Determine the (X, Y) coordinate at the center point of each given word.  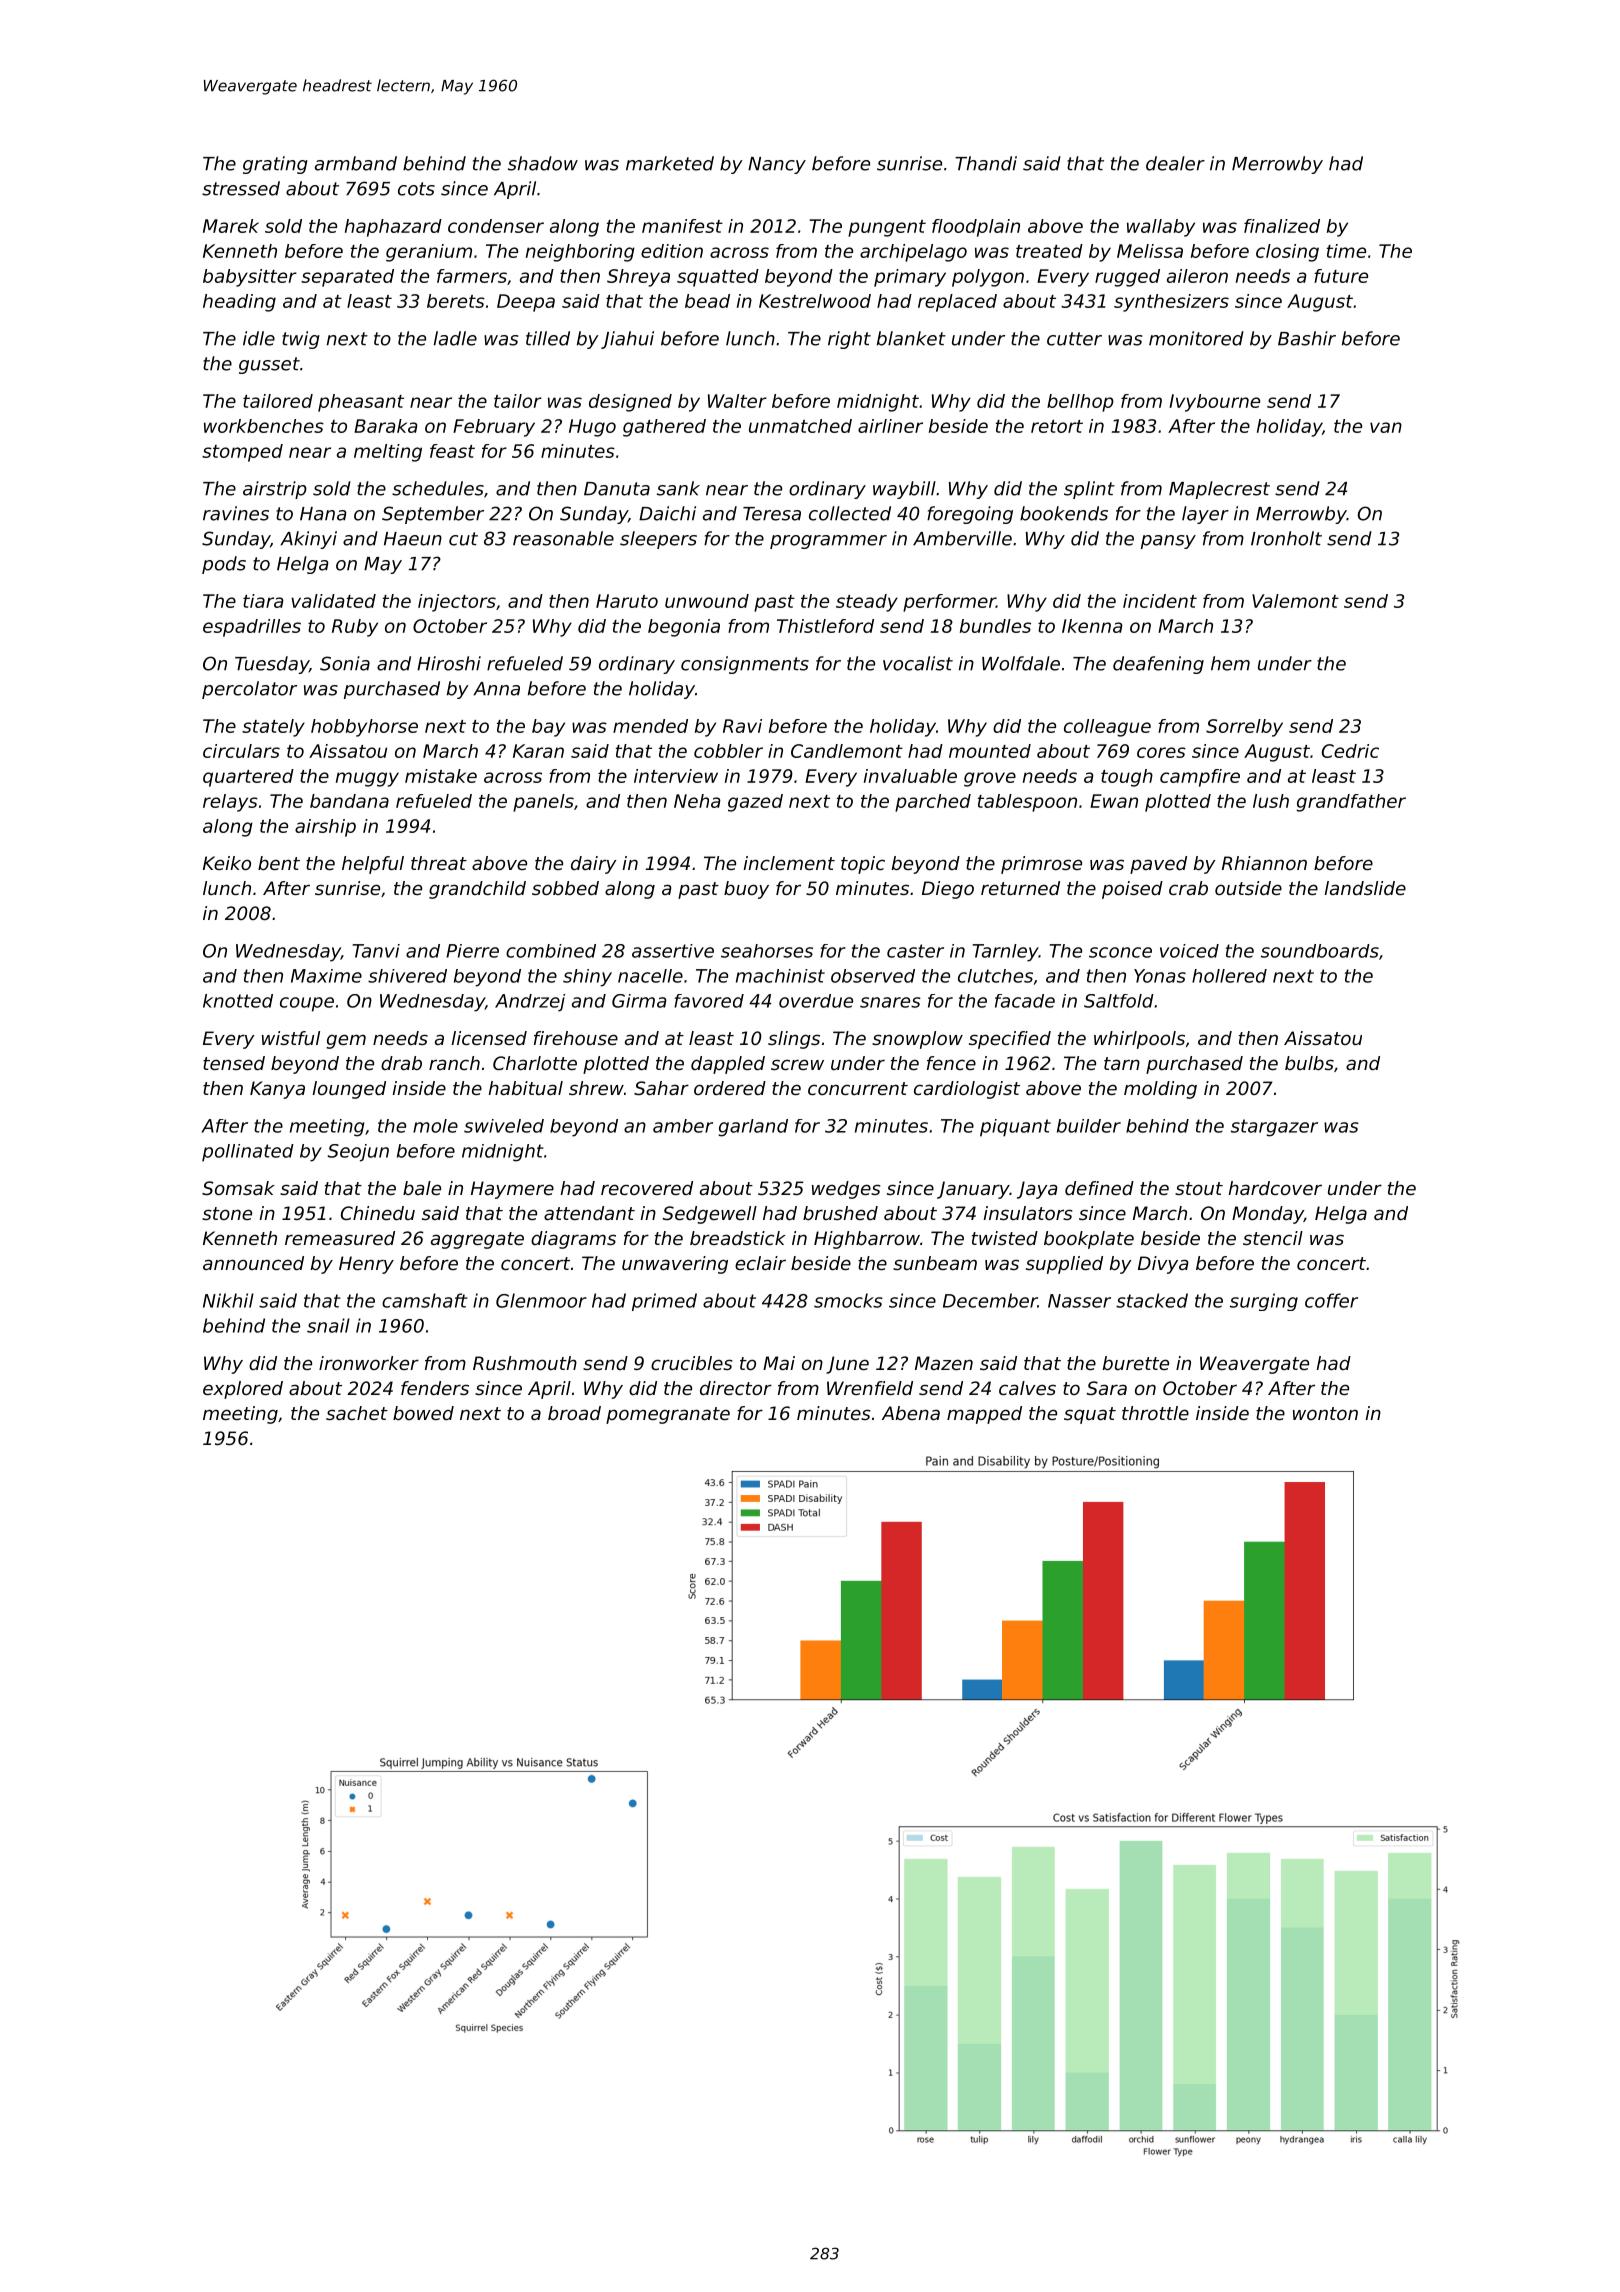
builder (1089, 1126)
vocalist (918, 663)
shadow (543, 163)
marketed (670, 163)
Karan (538, 751)
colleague (1107, 728)
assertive (673, 951)
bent (279, 863)
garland (753, 1128)
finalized (1282, 226)
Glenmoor (541, 1300)
